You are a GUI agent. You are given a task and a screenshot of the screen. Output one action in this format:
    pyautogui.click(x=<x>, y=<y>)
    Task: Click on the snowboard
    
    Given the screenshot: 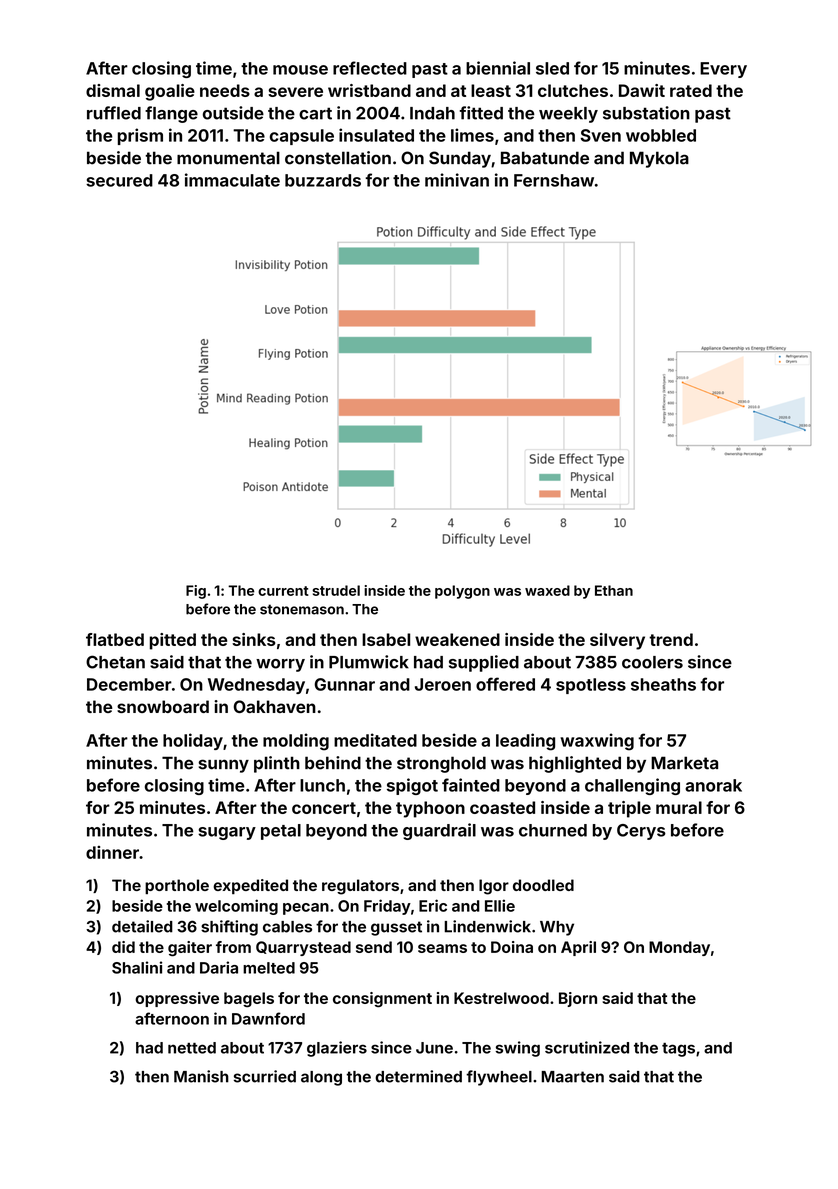 What is the action you would take?
    pyautogui.click(x=163, y=706)
